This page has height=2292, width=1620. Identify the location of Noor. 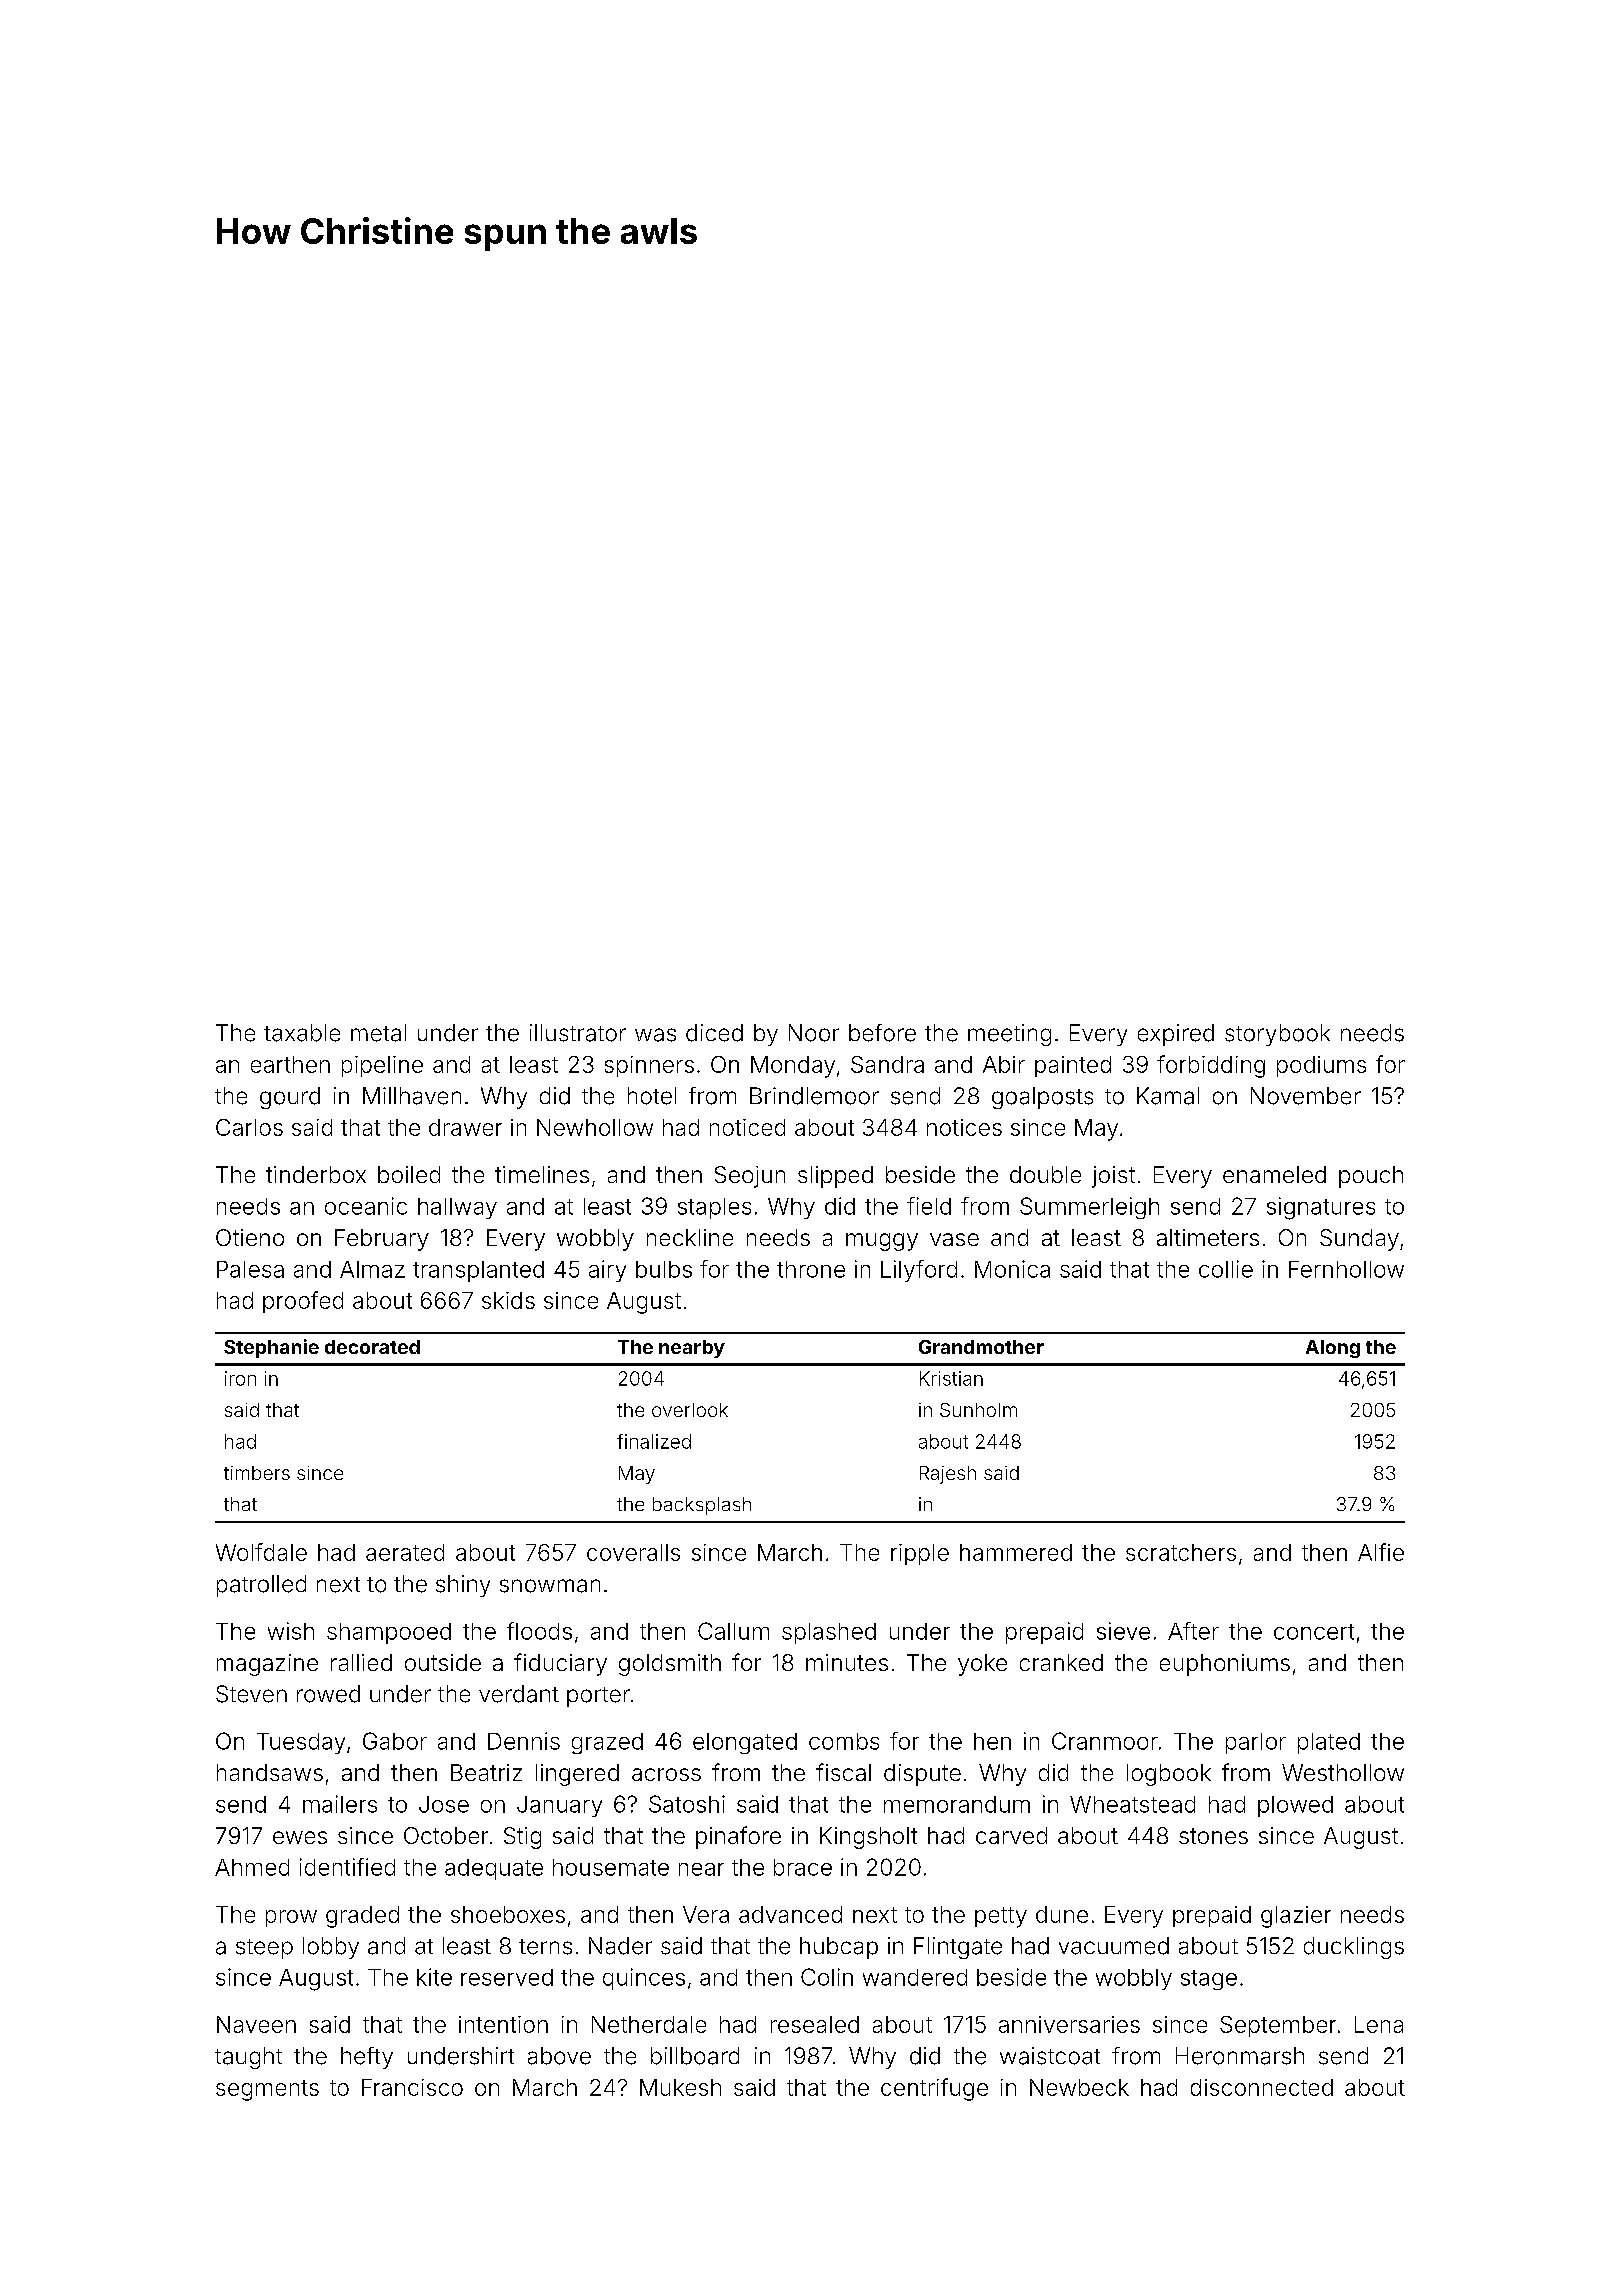
(814, 1033).
